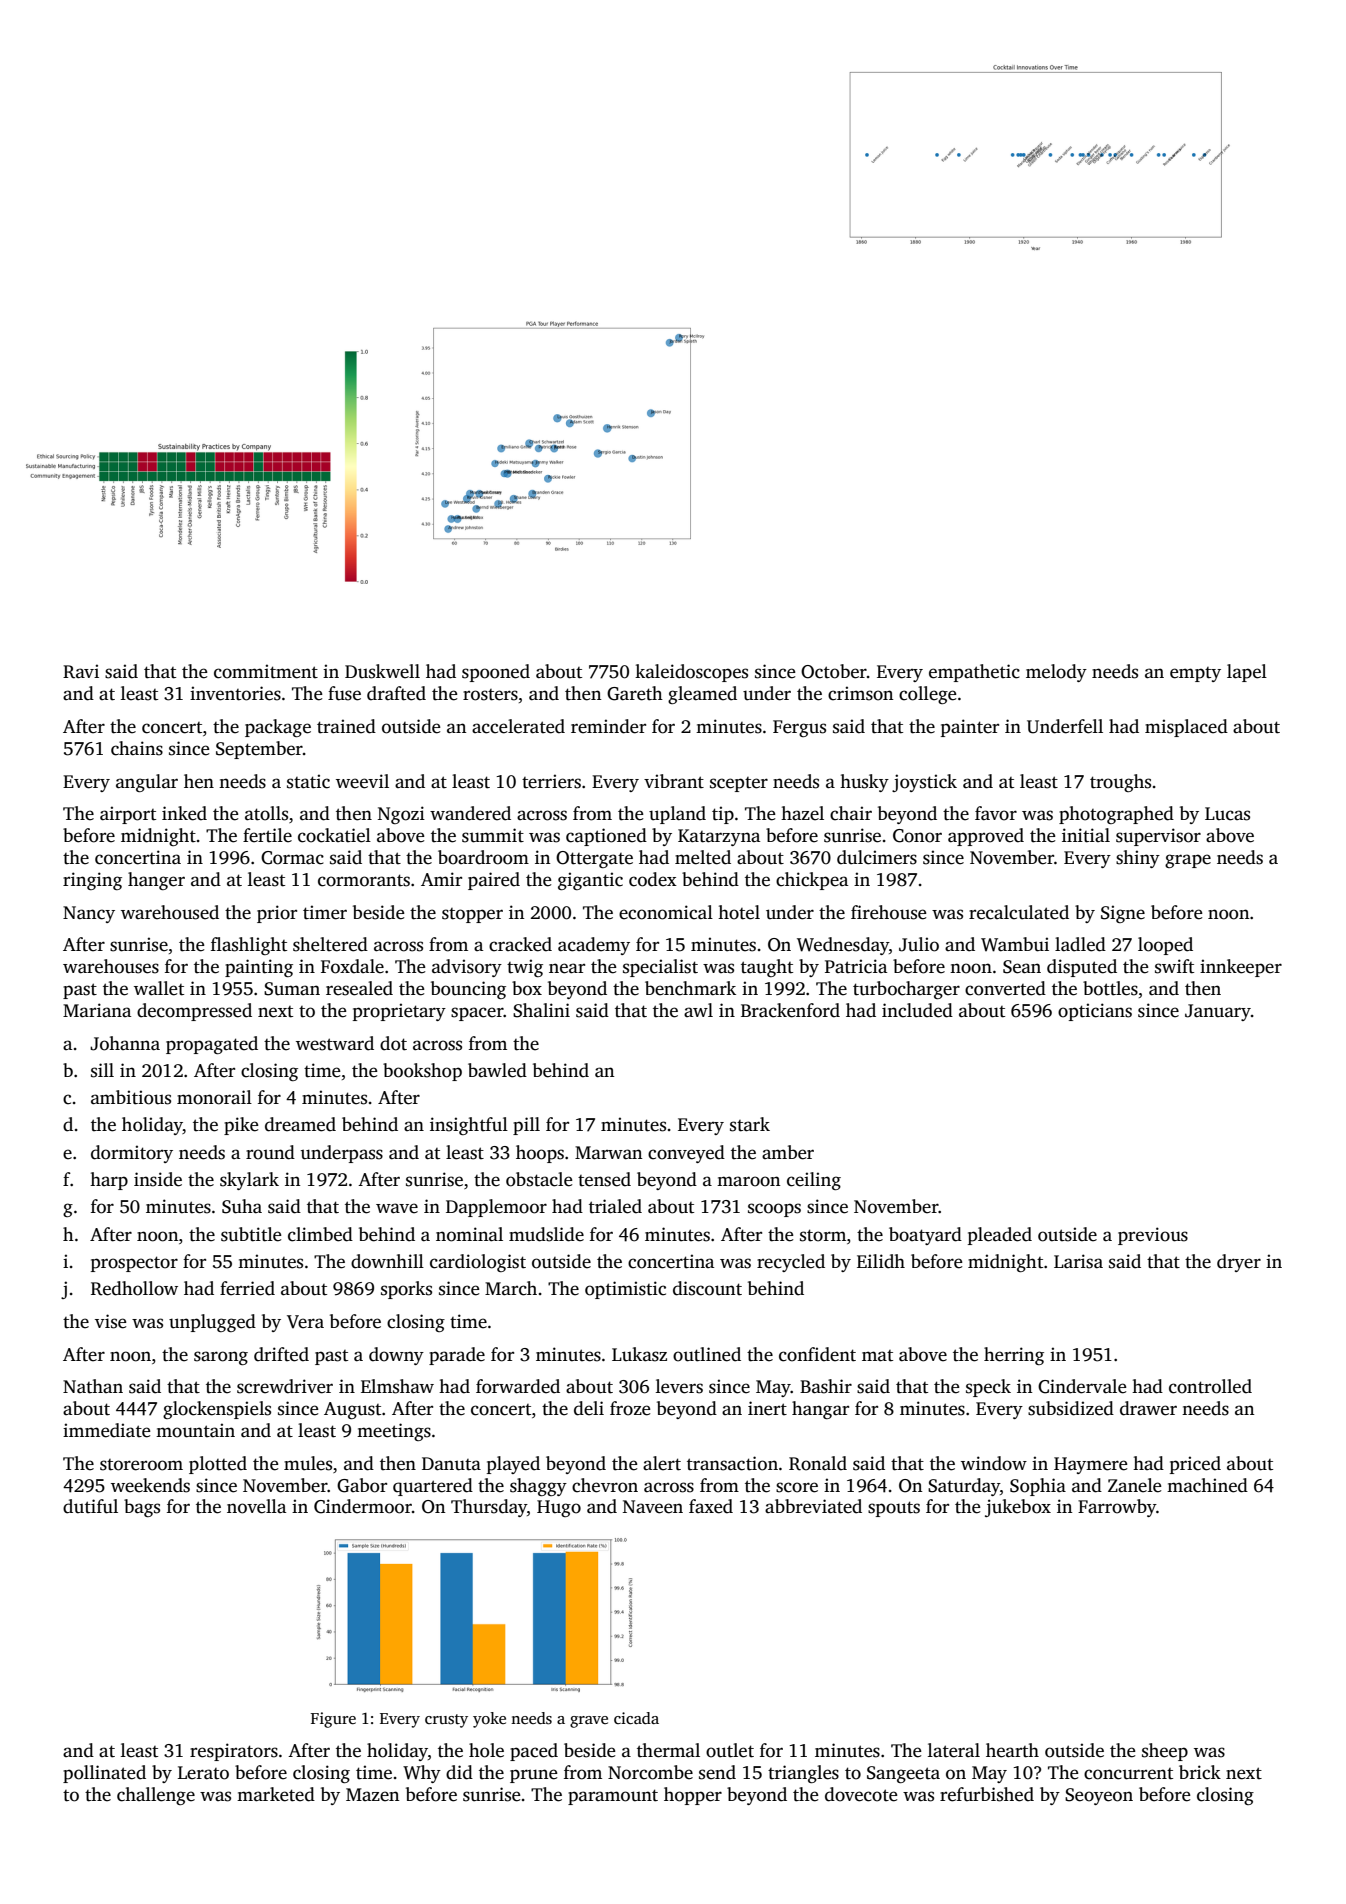 The width and height of the screenshot is (1346, 1904). I want to click on optimistic, so click(625, 1290).
